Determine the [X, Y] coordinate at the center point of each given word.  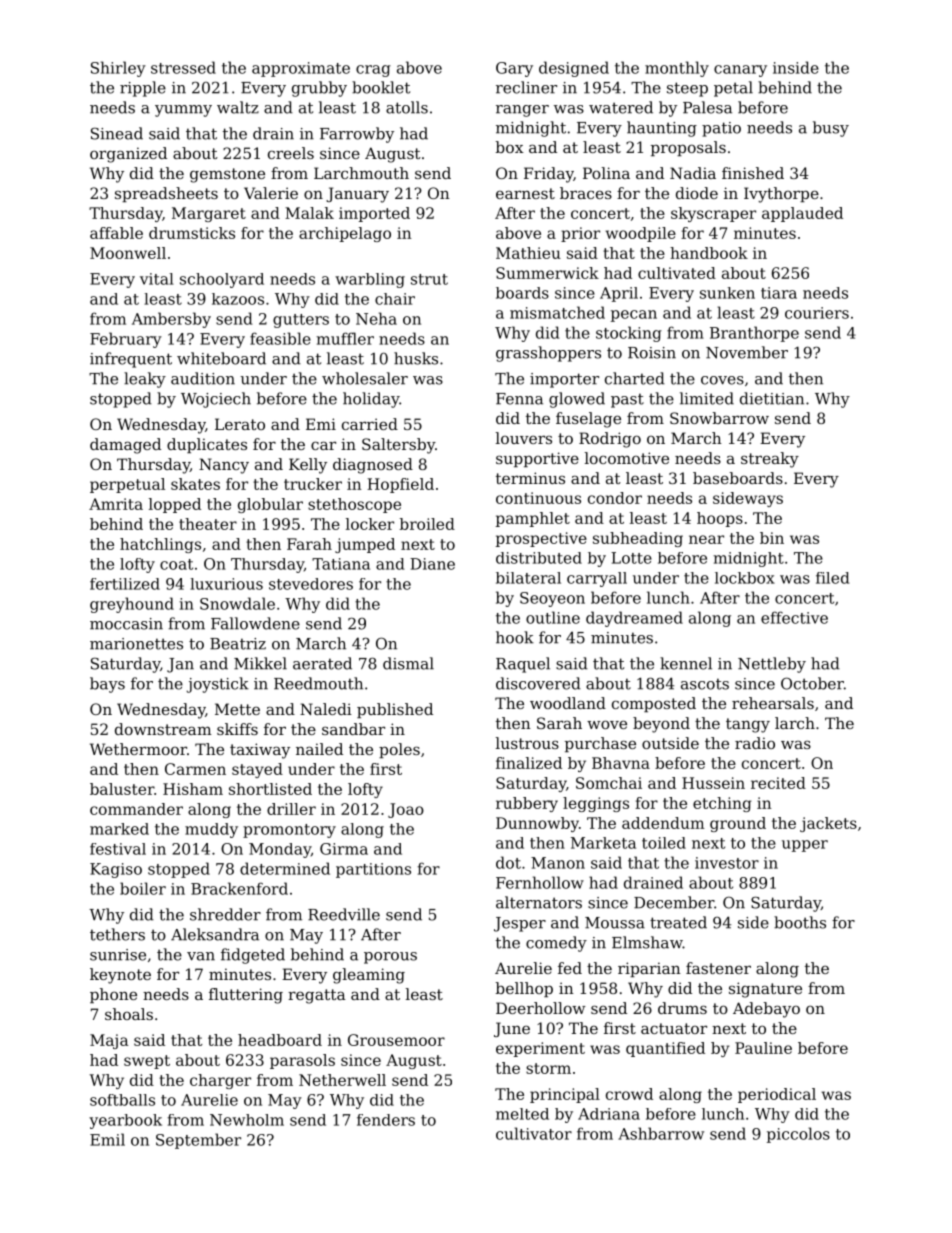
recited [778, 783]
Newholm [247, 1120]
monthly [677, 69]
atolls [407, 107]
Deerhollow [541, 1008]
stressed [183, 67]
